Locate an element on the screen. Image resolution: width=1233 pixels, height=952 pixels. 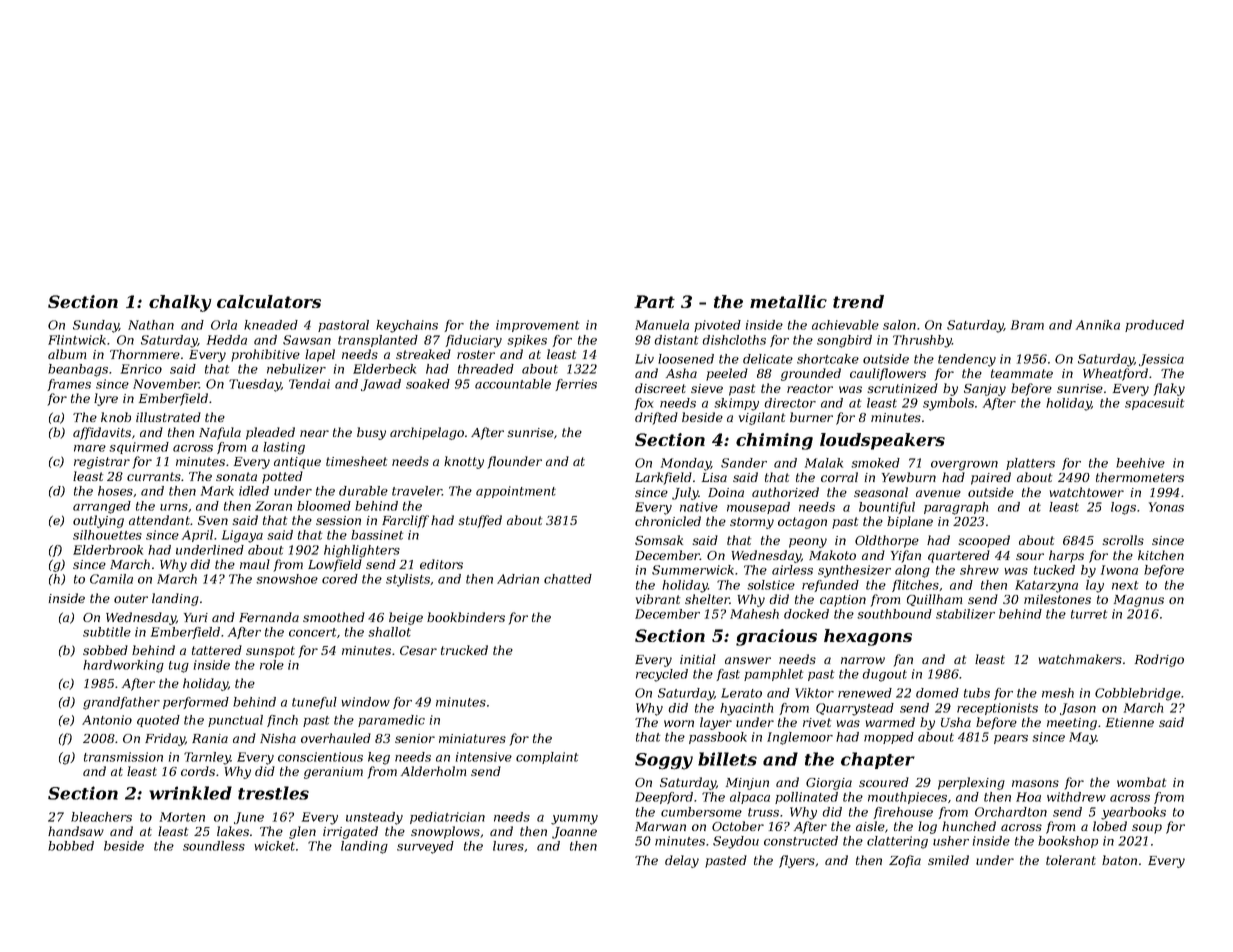
wrinkled is located at coordinates (190, 793).
